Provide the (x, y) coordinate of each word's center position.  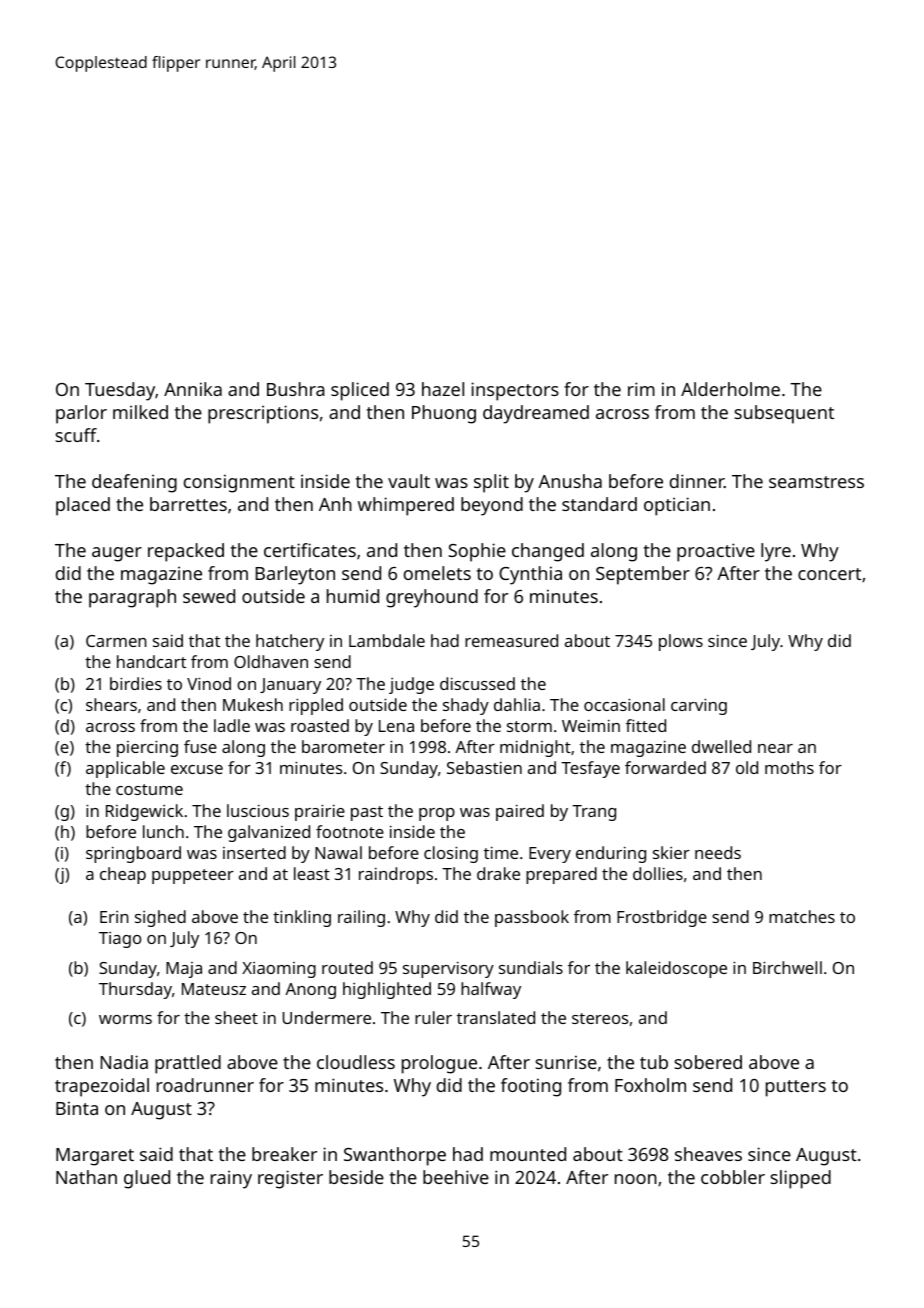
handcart (151, 661)
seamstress (816, 482)
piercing (147, 748)
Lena (396, 726)
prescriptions (263, 414)
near (775, 748)
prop (437, 814)
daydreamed (536, 414)
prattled (188, 1064)
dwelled (721, 746)
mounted (528, 1154)
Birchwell (787, 967)
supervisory (448, 969)
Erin (114, 917)
